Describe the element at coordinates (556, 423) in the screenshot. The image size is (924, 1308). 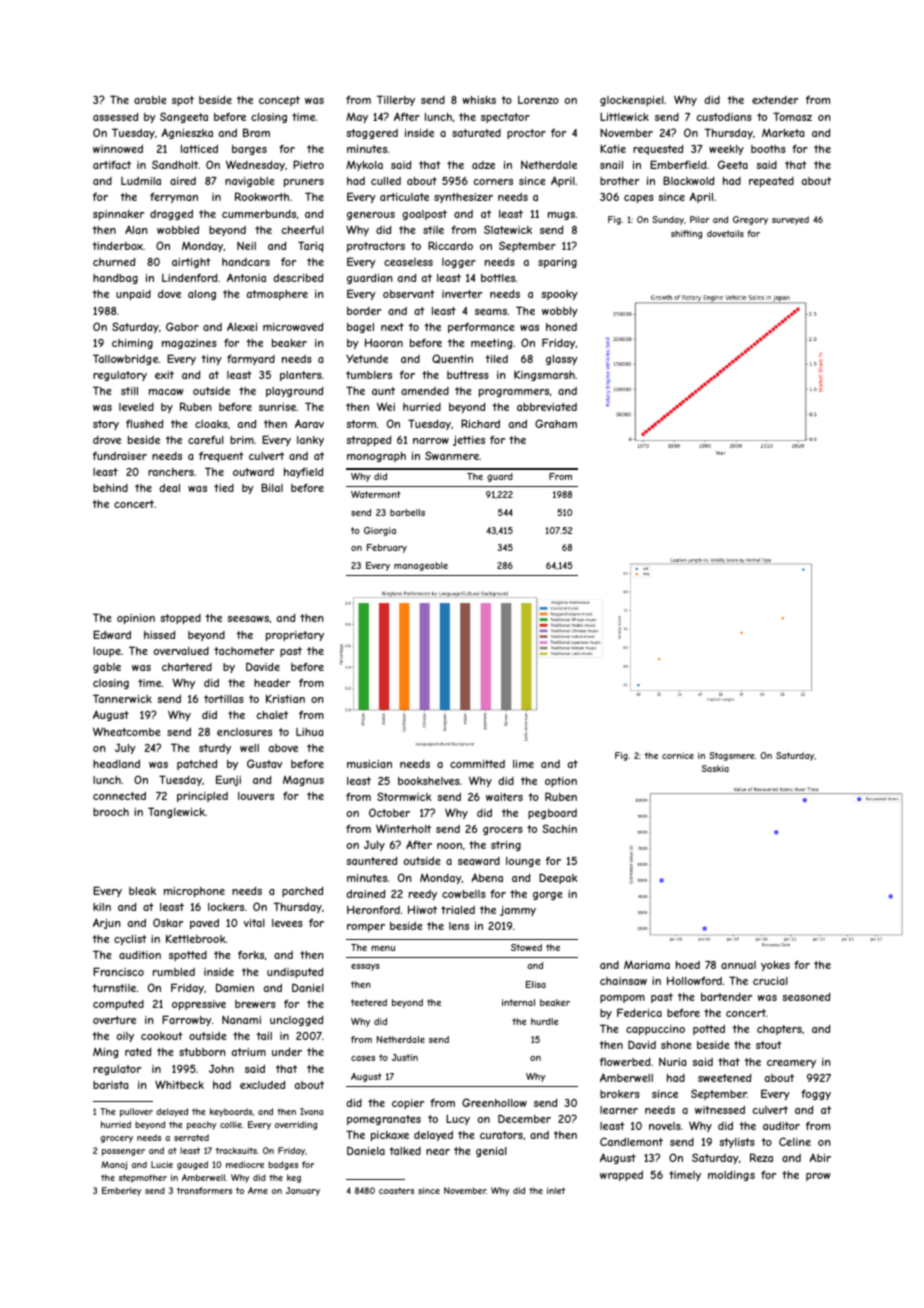
I see `Graham` at that location.
